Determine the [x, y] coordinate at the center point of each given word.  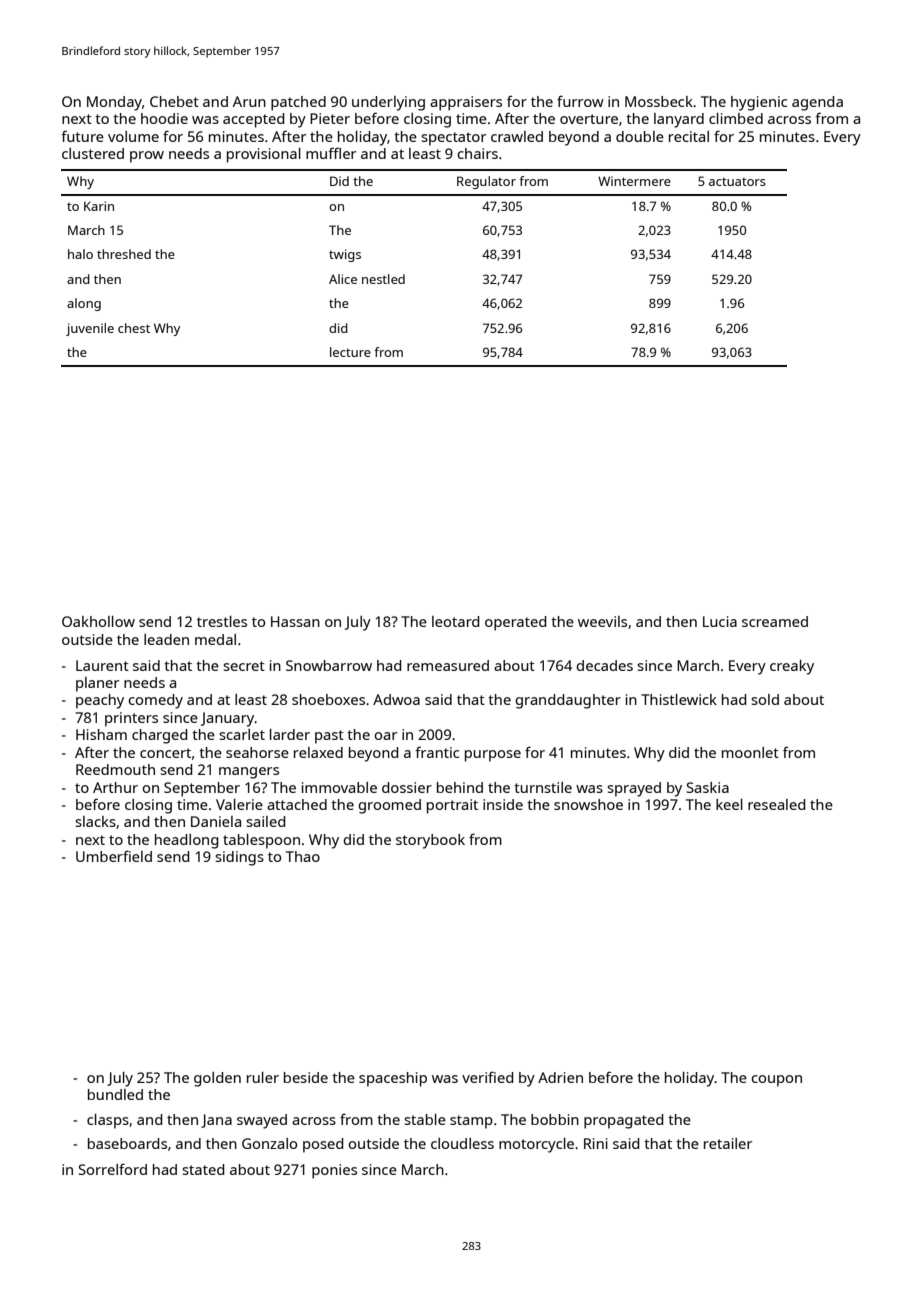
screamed [775, 621]
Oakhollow [98, 621]
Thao [303, 856]
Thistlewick [679, 699]
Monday [114, 103]
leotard [455, 621]
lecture [350, 352]
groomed [389, 806]
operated [515, 623]
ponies [334, 1171]
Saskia [708, 787]
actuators [737, 182]
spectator [453, 139]
